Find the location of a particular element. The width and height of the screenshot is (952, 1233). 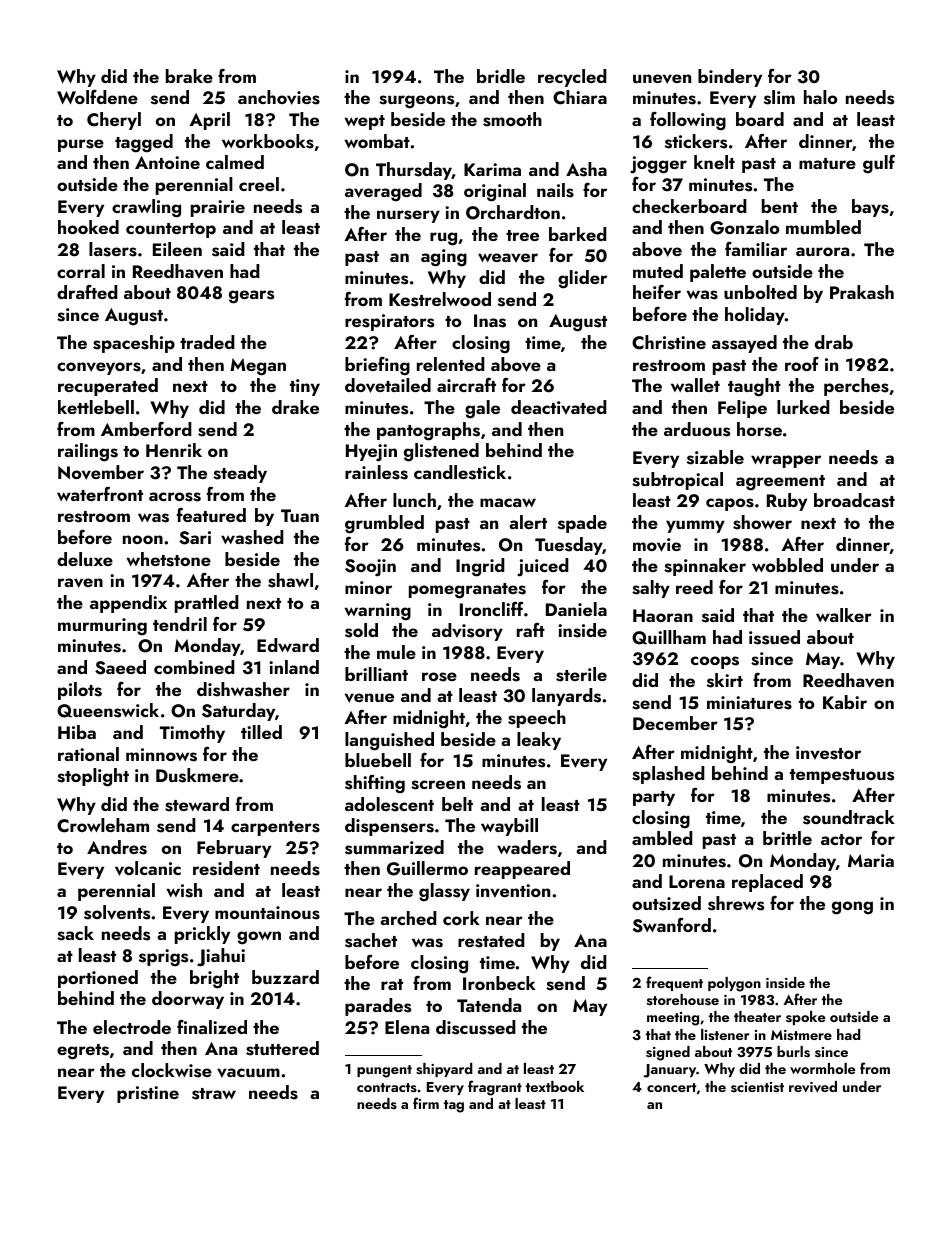

pungent is located at coordinates (384, 1071).
